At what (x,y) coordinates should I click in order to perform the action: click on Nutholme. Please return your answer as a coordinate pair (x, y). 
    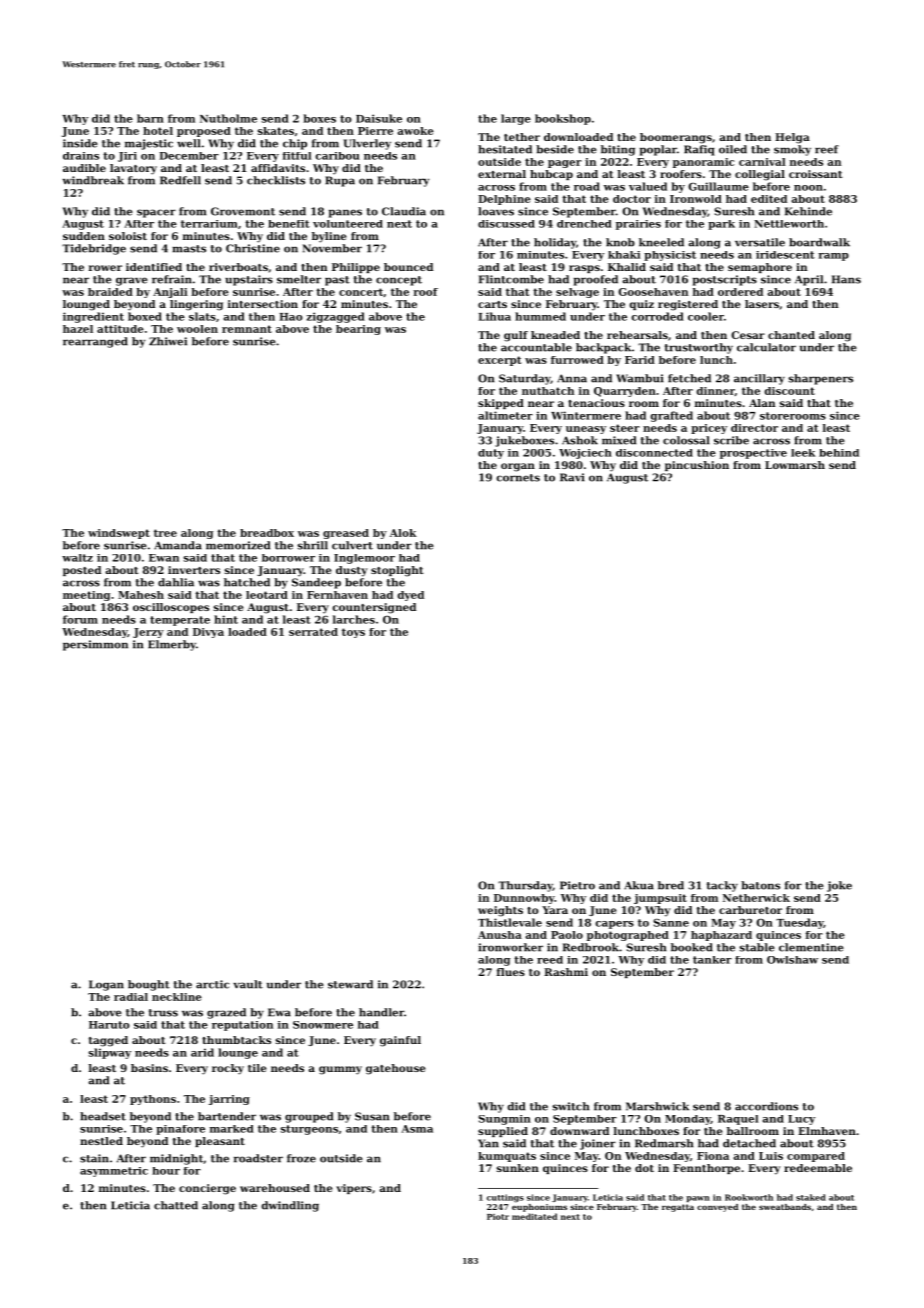
    Looking at the image, I should click on (228, 118).
